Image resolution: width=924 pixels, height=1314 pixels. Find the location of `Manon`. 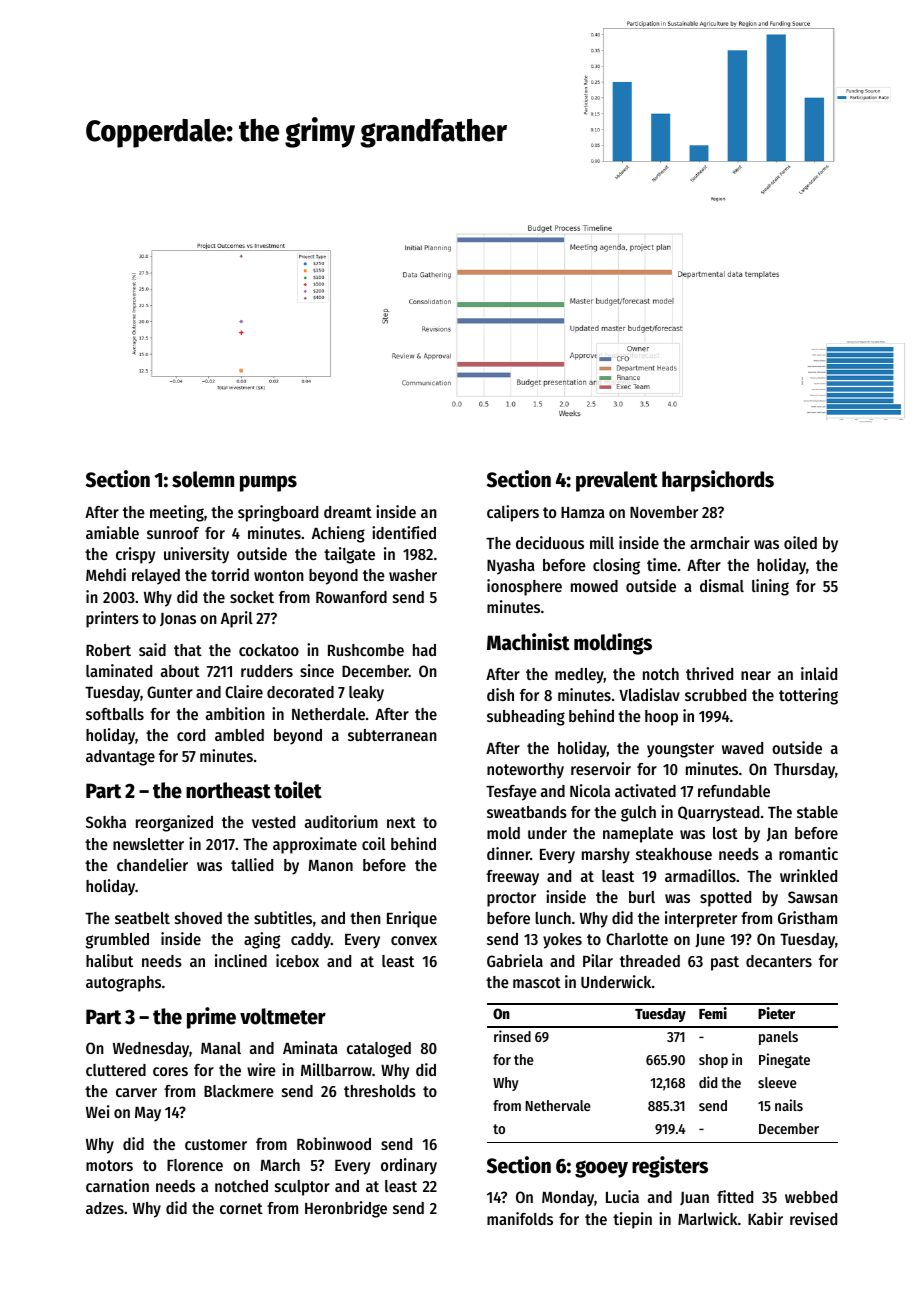

Manon is located at coordinates (330, 865).
